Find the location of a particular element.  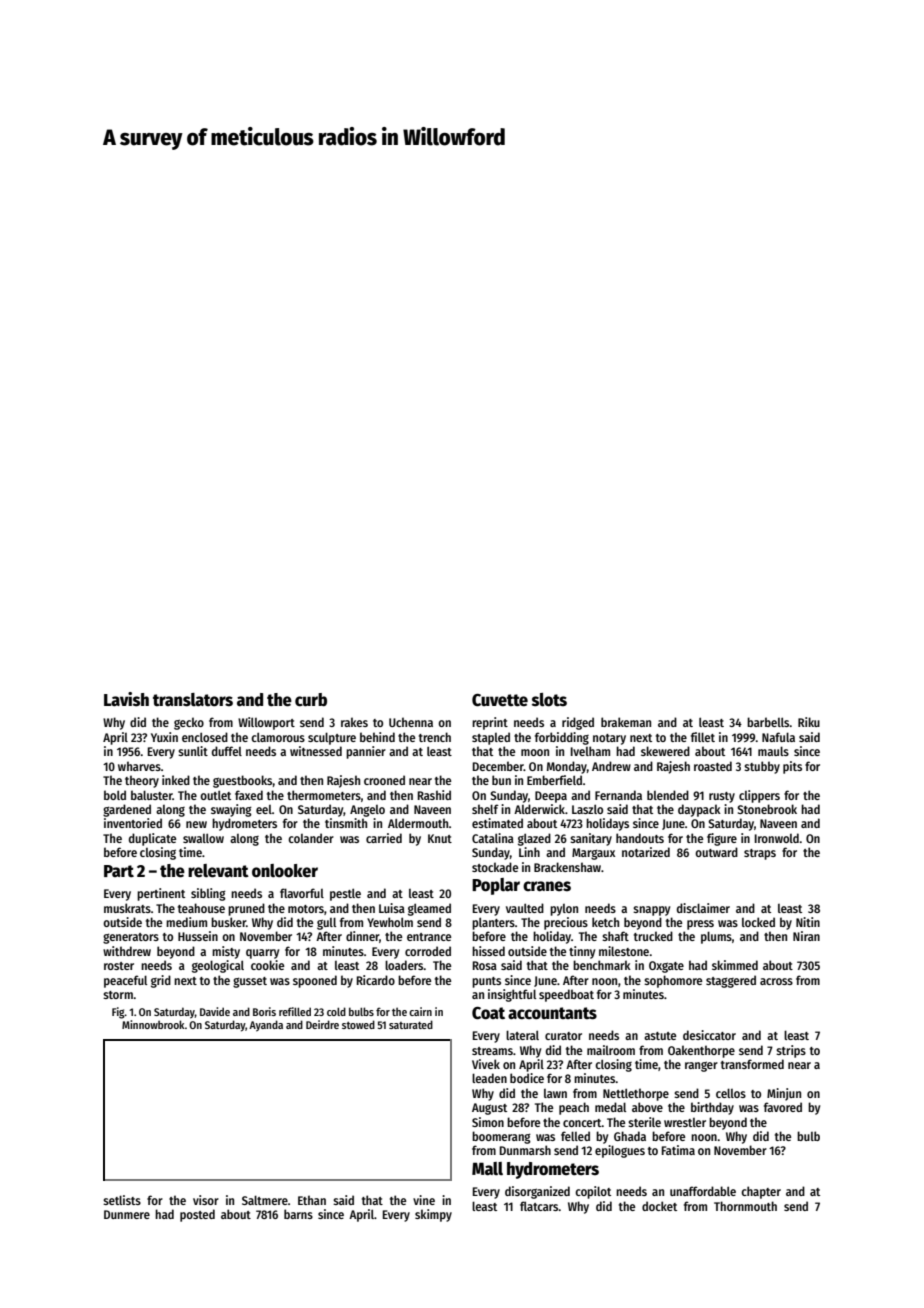

mauls is located at coordinates (773, 751).
